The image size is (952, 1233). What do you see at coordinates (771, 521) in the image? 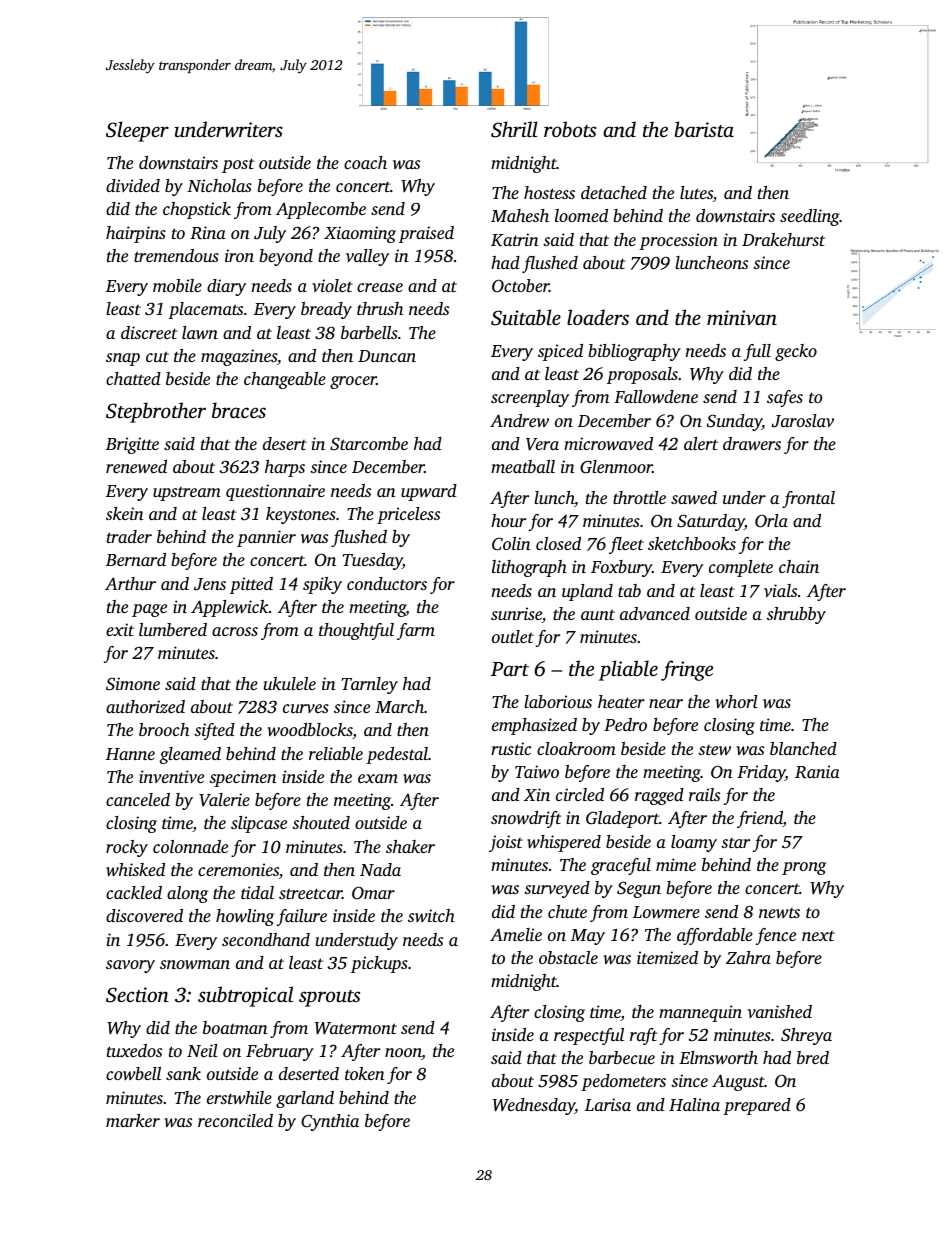
I see `Orla` at bounding box center [771, 521].
